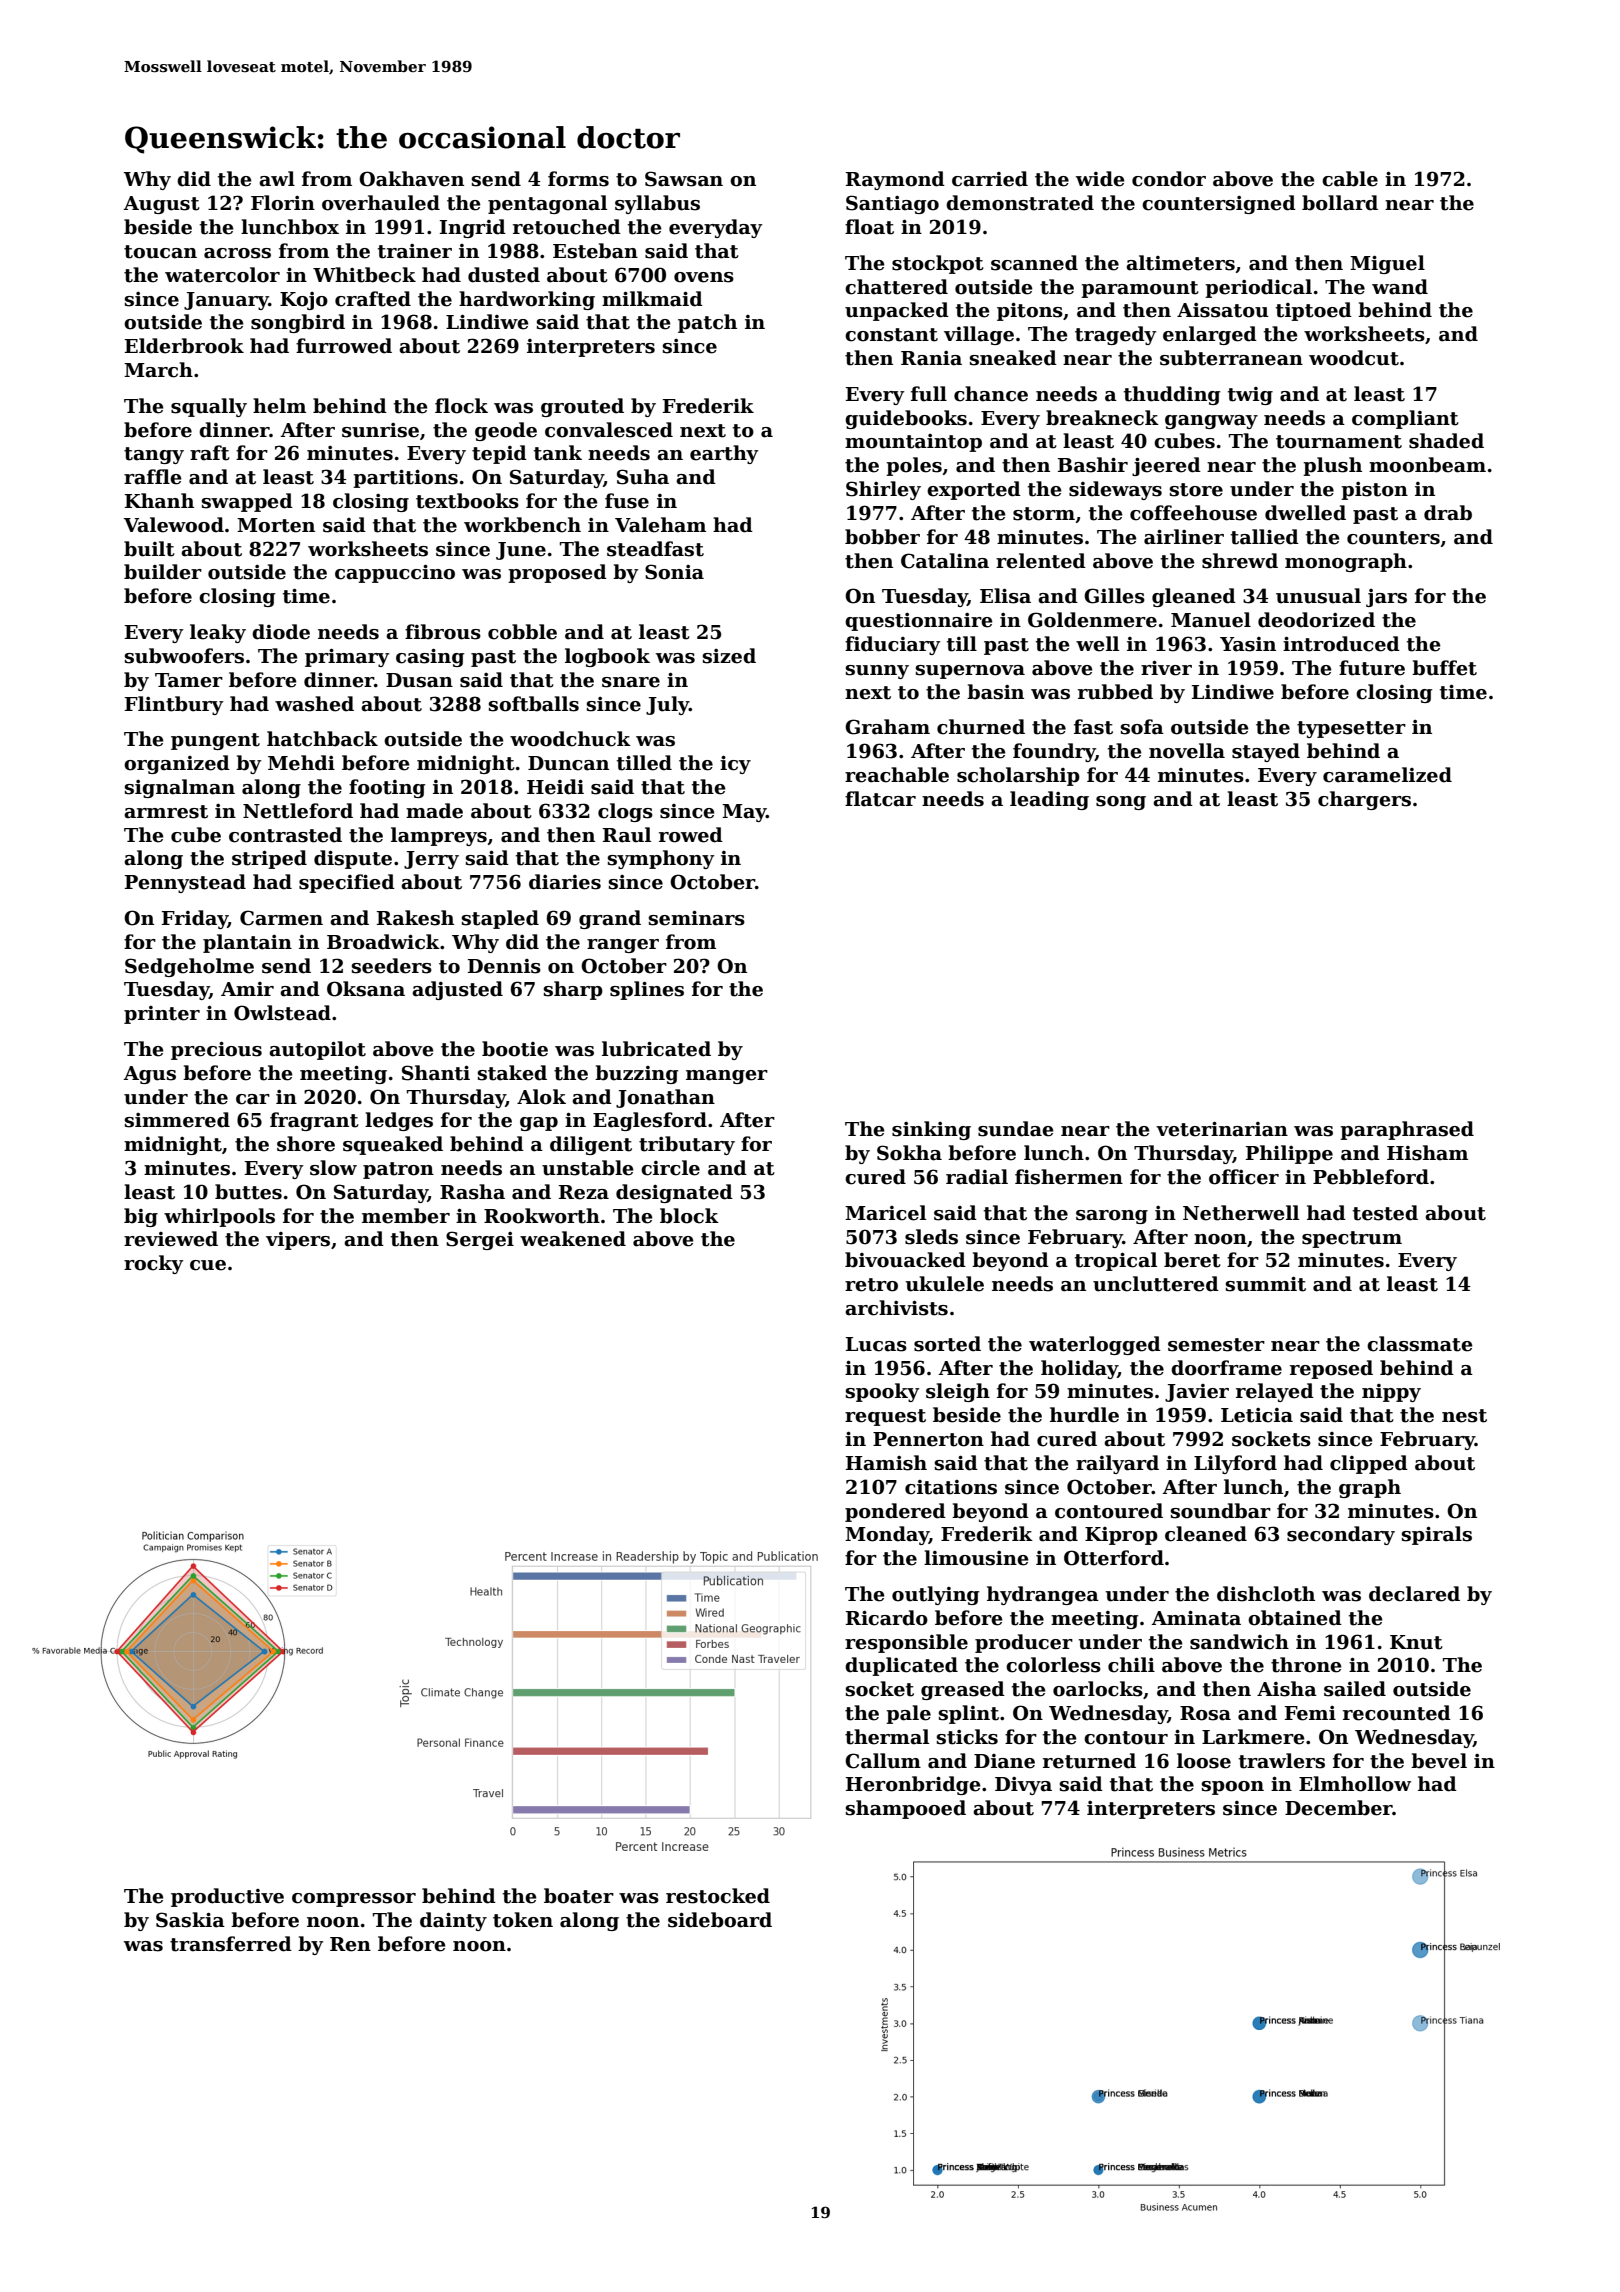 The image size is (1620, 2292). I want to click on shaded, so click(1446, 441).
